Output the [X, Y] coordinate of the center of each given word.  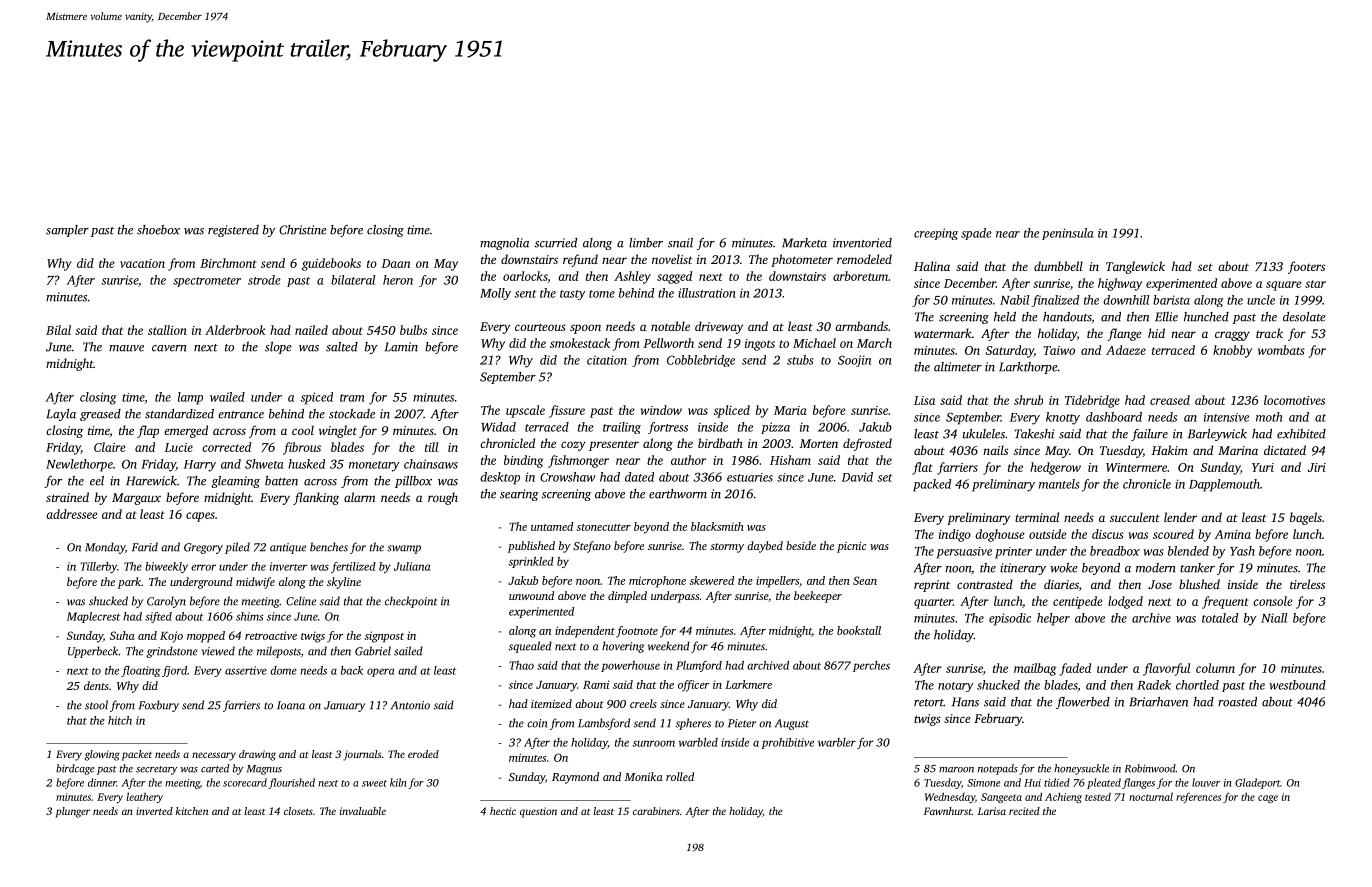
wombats [1281, 350]
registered [233, 231]
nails [995, 450]
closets [298, 811]
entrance [241, 415]
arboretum [860, 276]
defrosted [867, 444]
